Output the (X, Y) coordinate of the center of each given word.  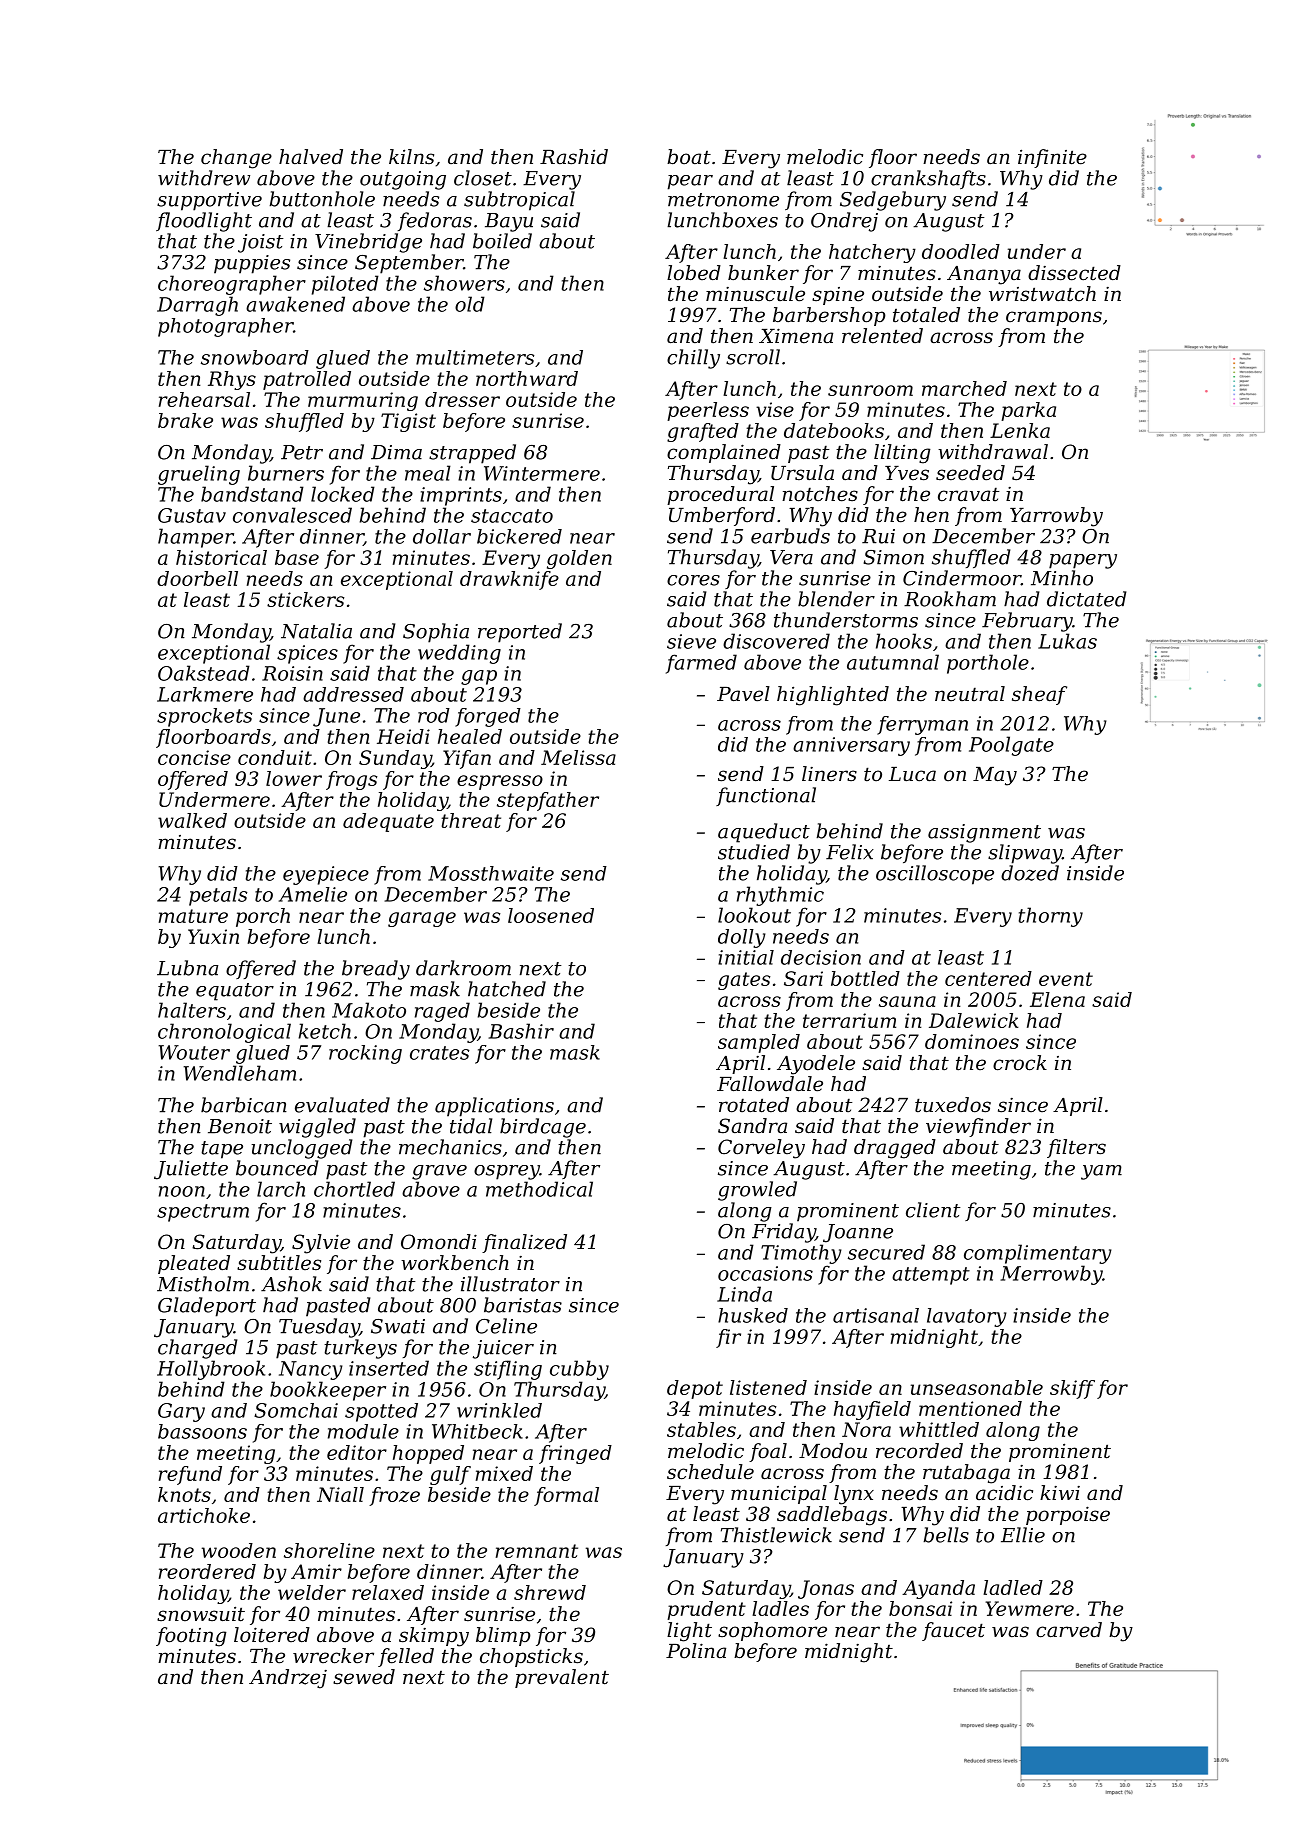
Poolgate (1011, 746)
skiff (1072, 1389)
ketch (325, 1031)
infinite (1052, 158)
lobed (694, 273)
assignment (984, 833)
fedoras (435, 221)
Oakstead (204, 673)
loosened (551, 915)
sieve (691, 641)
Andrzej (288, 1679)
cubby (579, 1370)
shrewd (550, 1592)
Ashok (291, 1284)
